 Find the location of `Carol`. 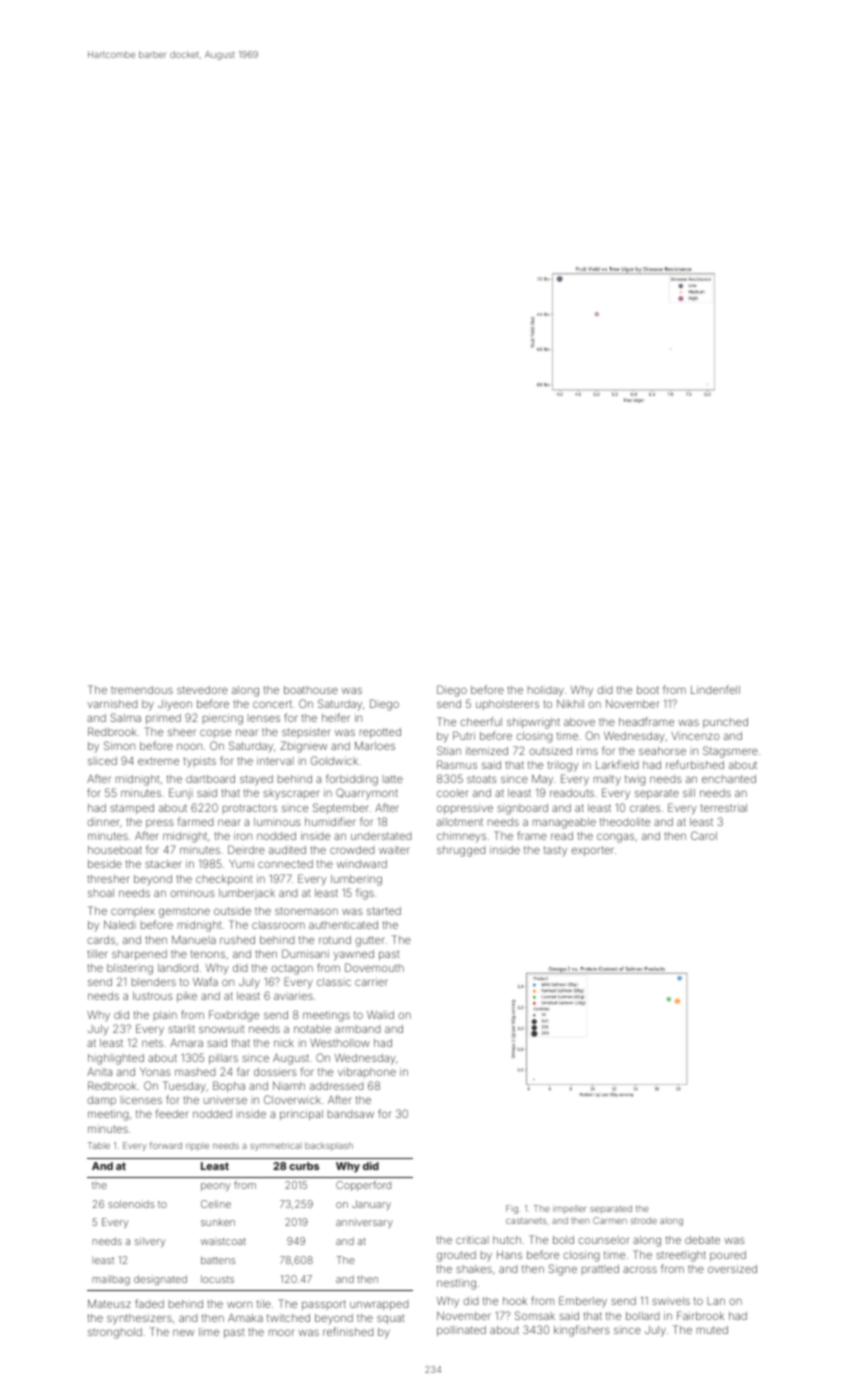

Carol is located at coordinates (704, 835).
